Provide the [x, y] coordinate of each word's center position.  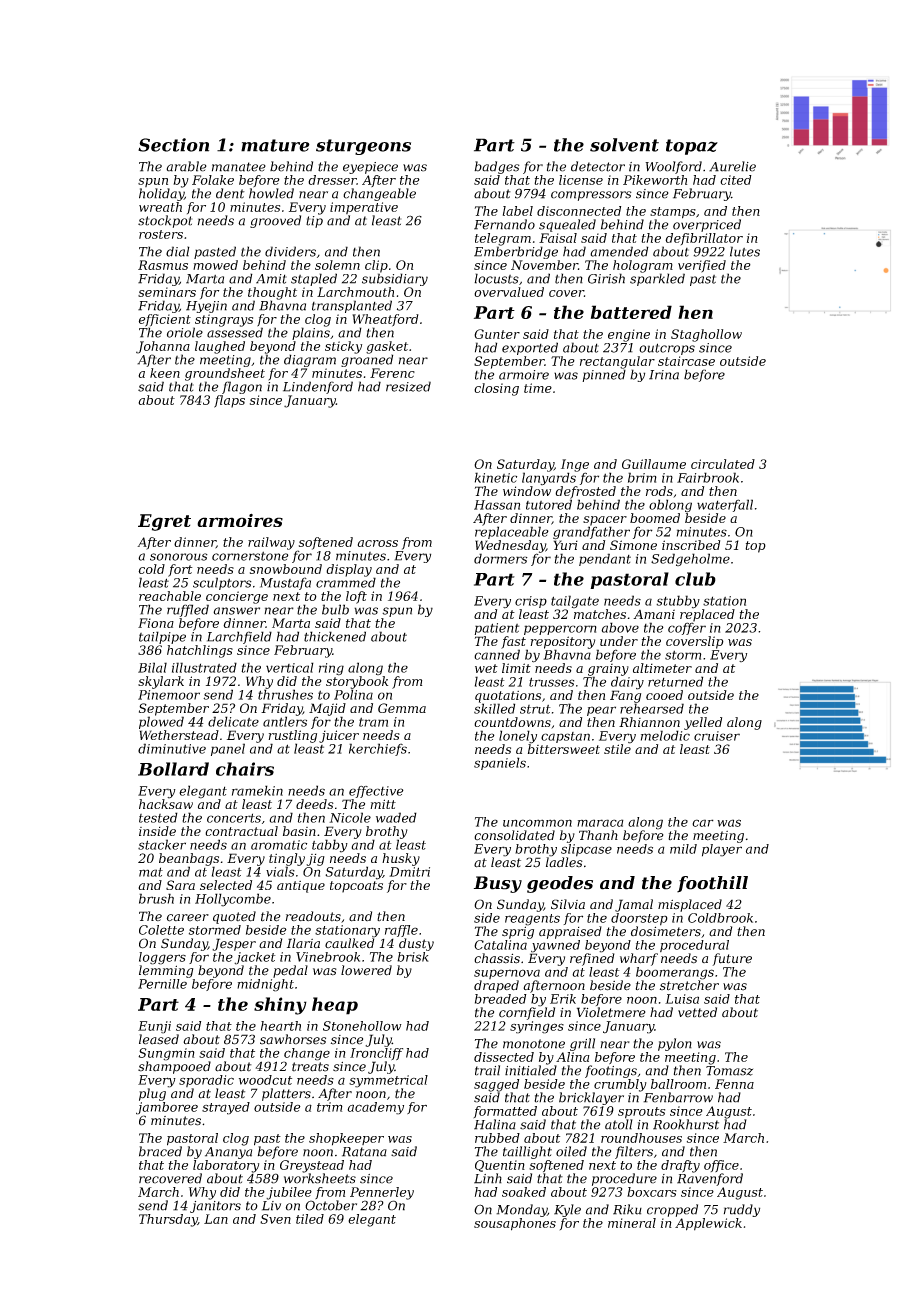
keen [165, 373]
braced [160, 1151]
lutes [745, 251]
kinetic [496, 477]
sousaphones [515, 1224]
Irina [664, 375]
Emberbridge [516, 252]
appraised [570, 932]
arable [186, 166]
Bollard [173, 769]
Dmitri [409, 872]
